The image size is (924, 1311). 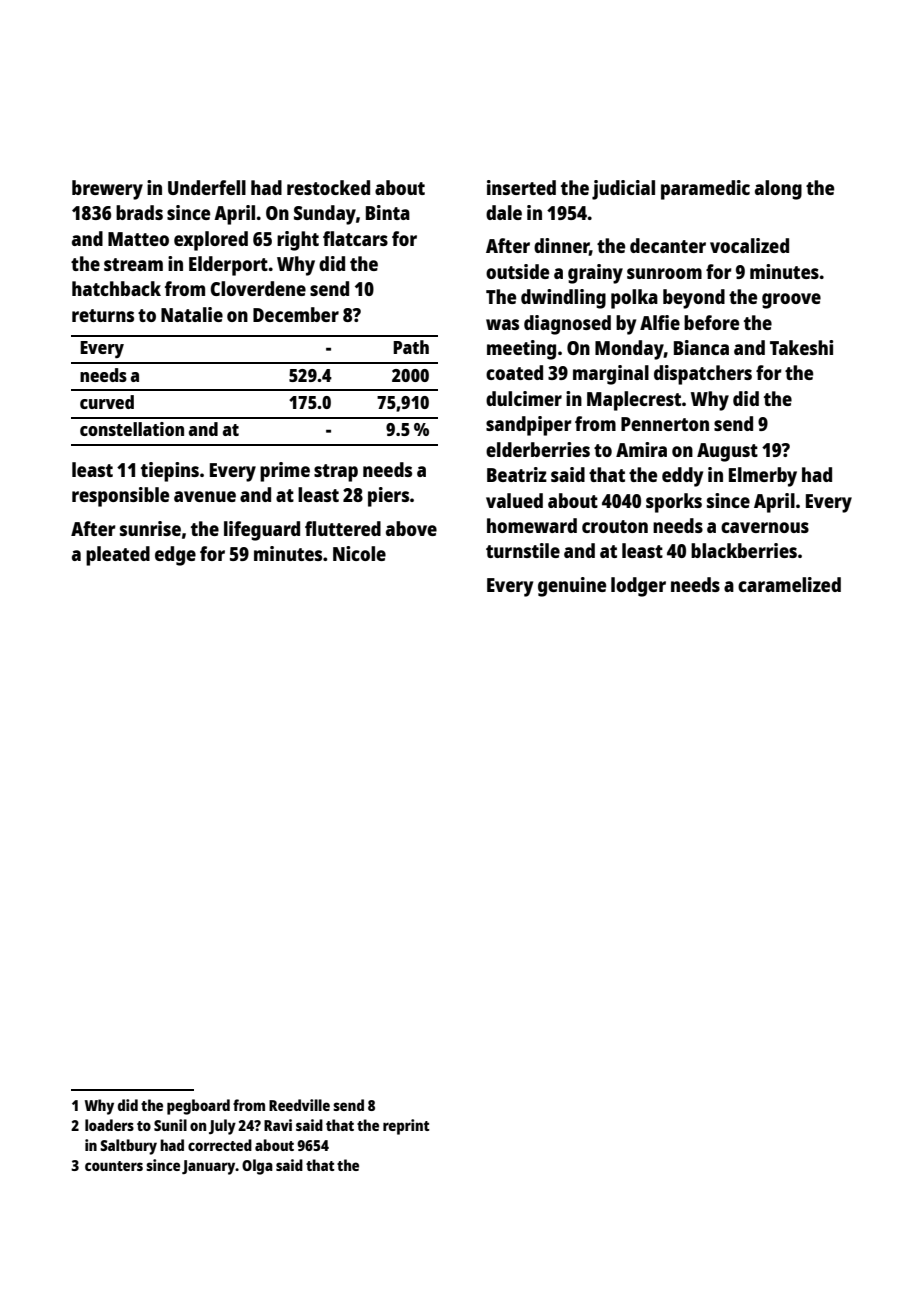 What do you see at coordinates (638, 587) in the page?
I see `lodger` at bounding box center [638, 587].
